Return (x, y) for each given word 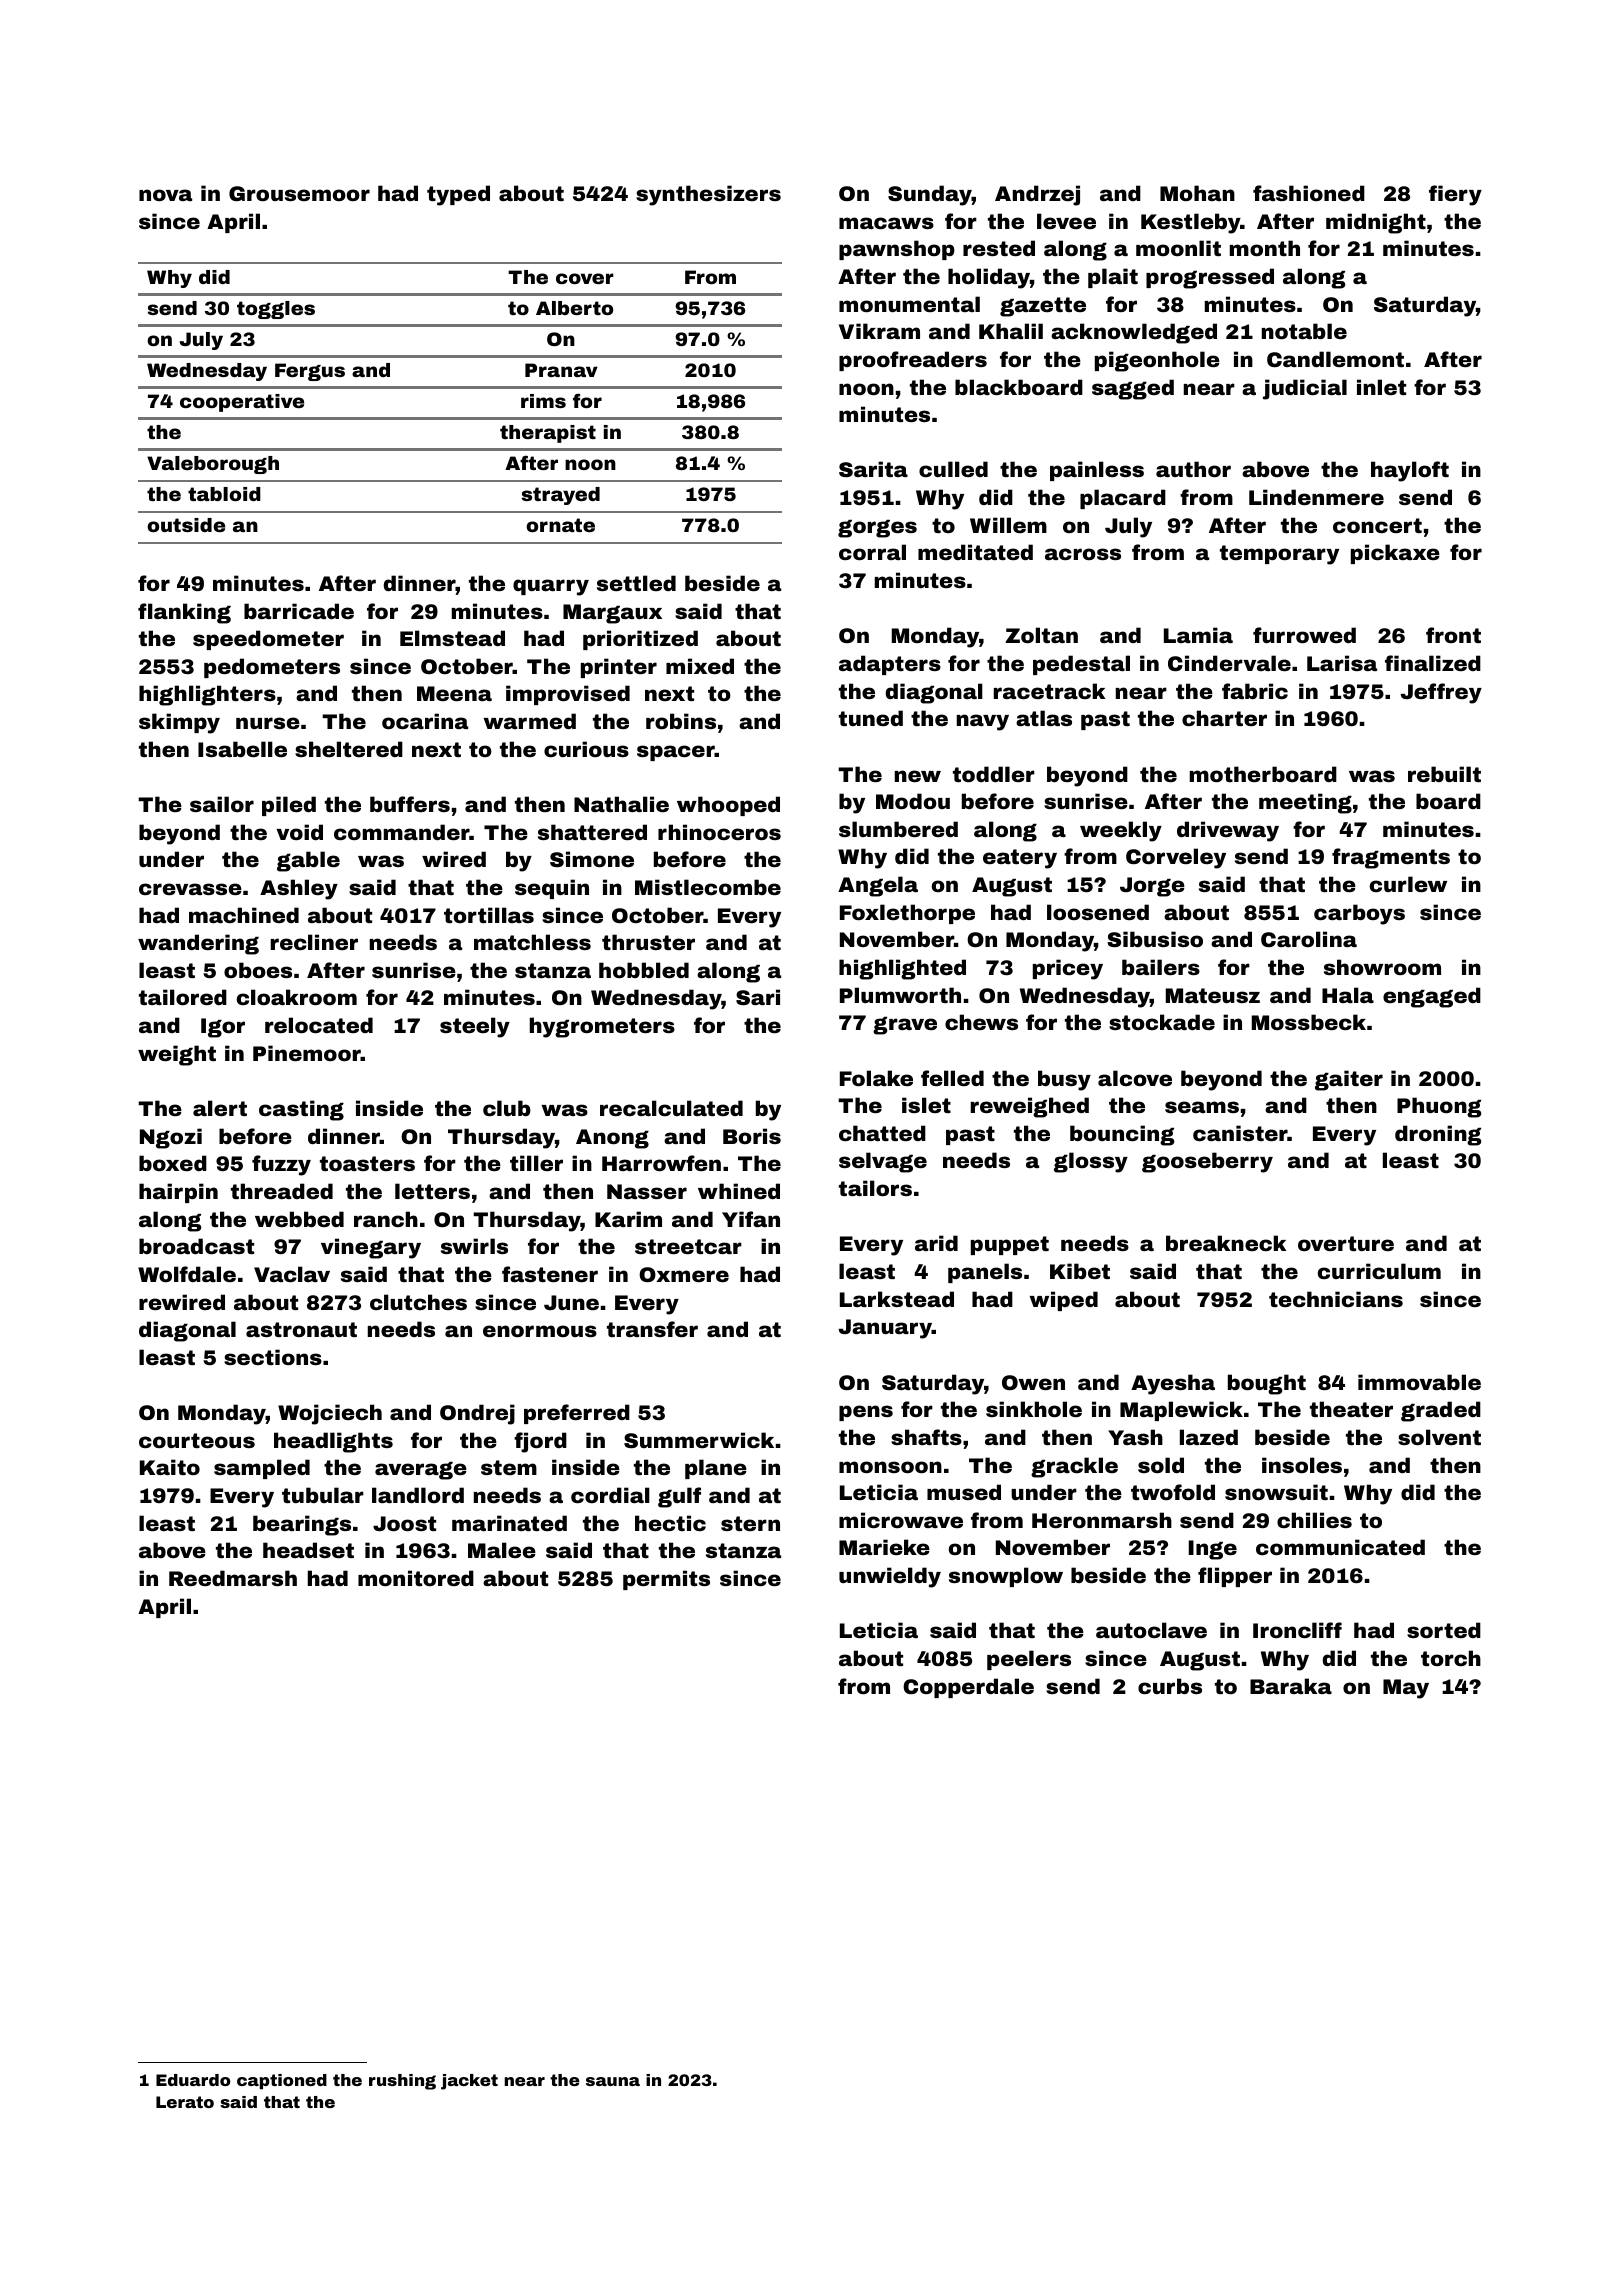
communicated (1340, 1547)
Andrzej (1037, 195)
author (1193, 469)
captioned (282, 2082)
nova (165, 195)
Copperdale (968, 1688)
